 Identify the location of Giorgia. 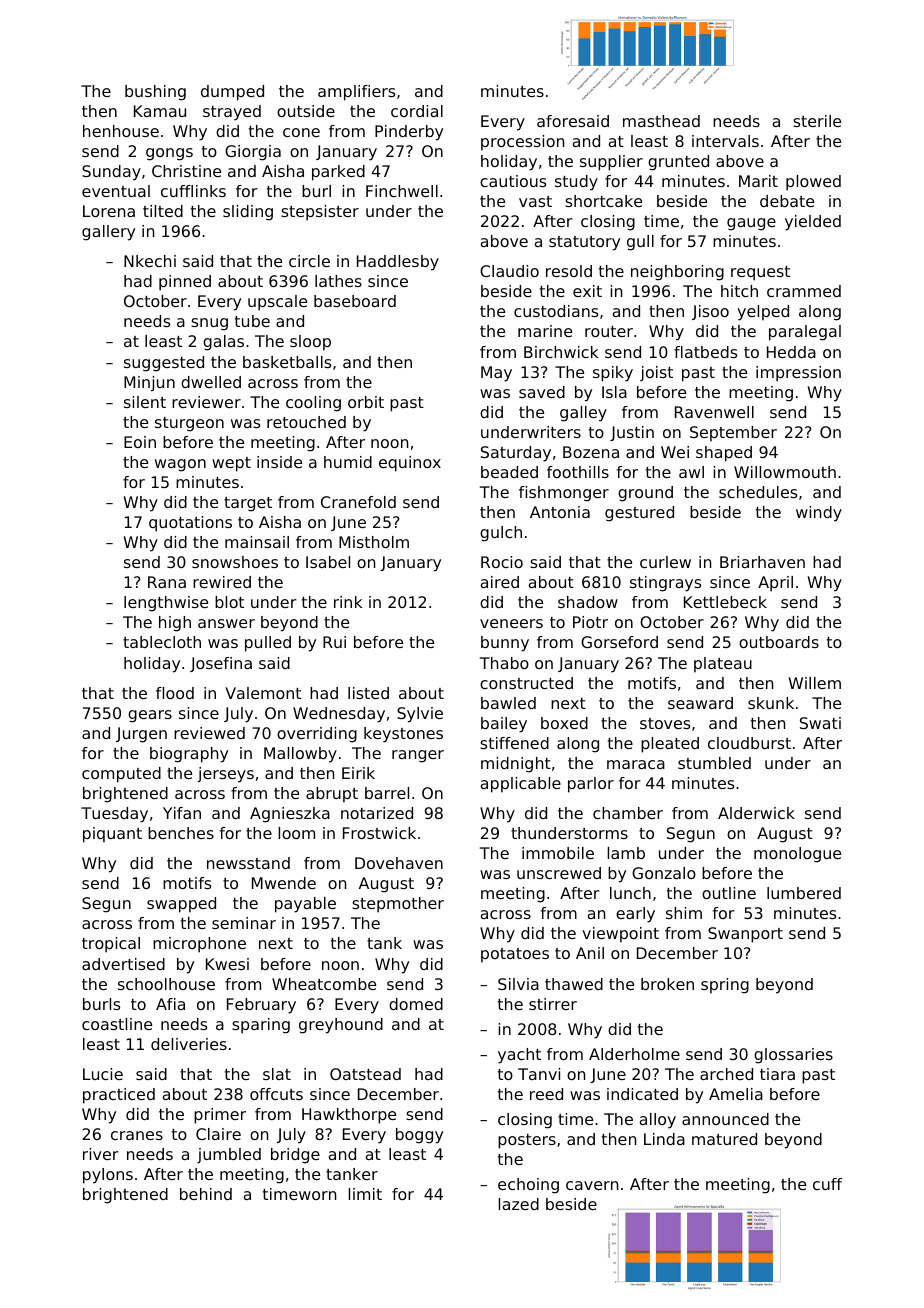
(253, 153).
